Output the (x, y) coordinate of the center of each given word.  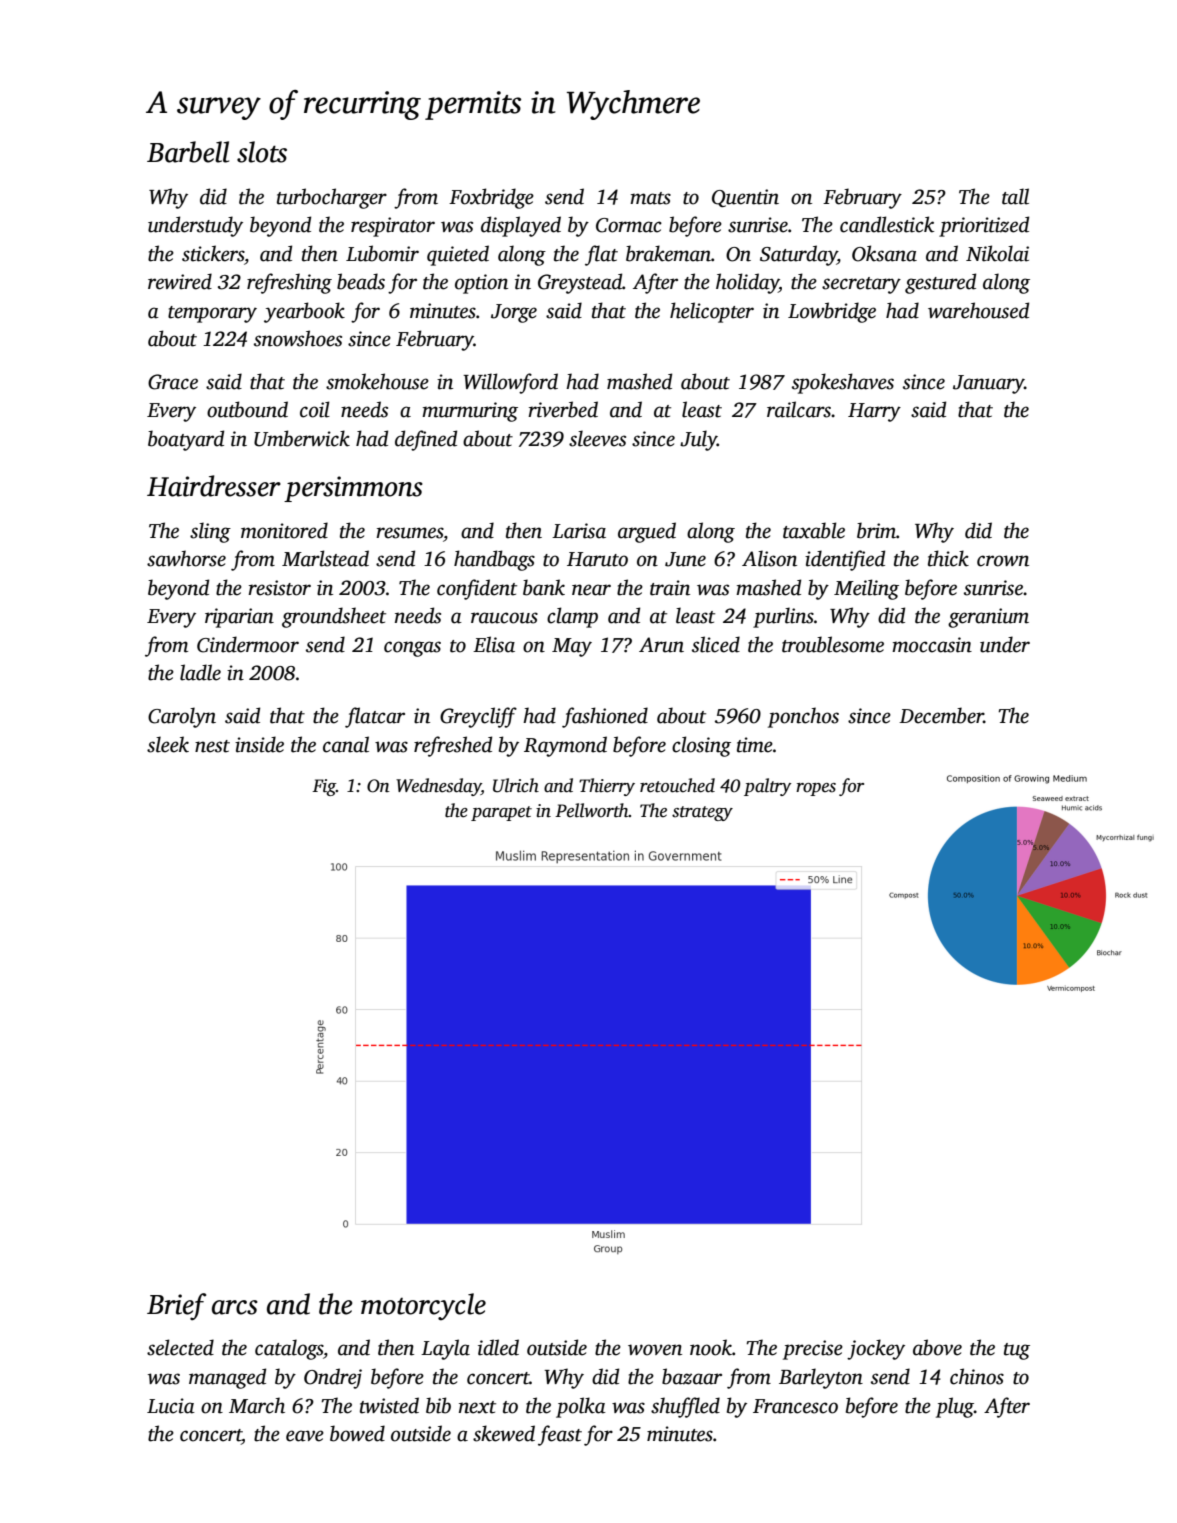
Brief (176, 1306)
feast (560, 1435)
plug (955, 1407)
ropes (816, 789)
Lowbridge (832, 312)
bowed (357, 1433)
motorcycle (423, 1307)
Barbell (188, 152)
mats (650, 198)
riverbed (563, 409)
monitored (284, 530)
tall (1015, 196)
